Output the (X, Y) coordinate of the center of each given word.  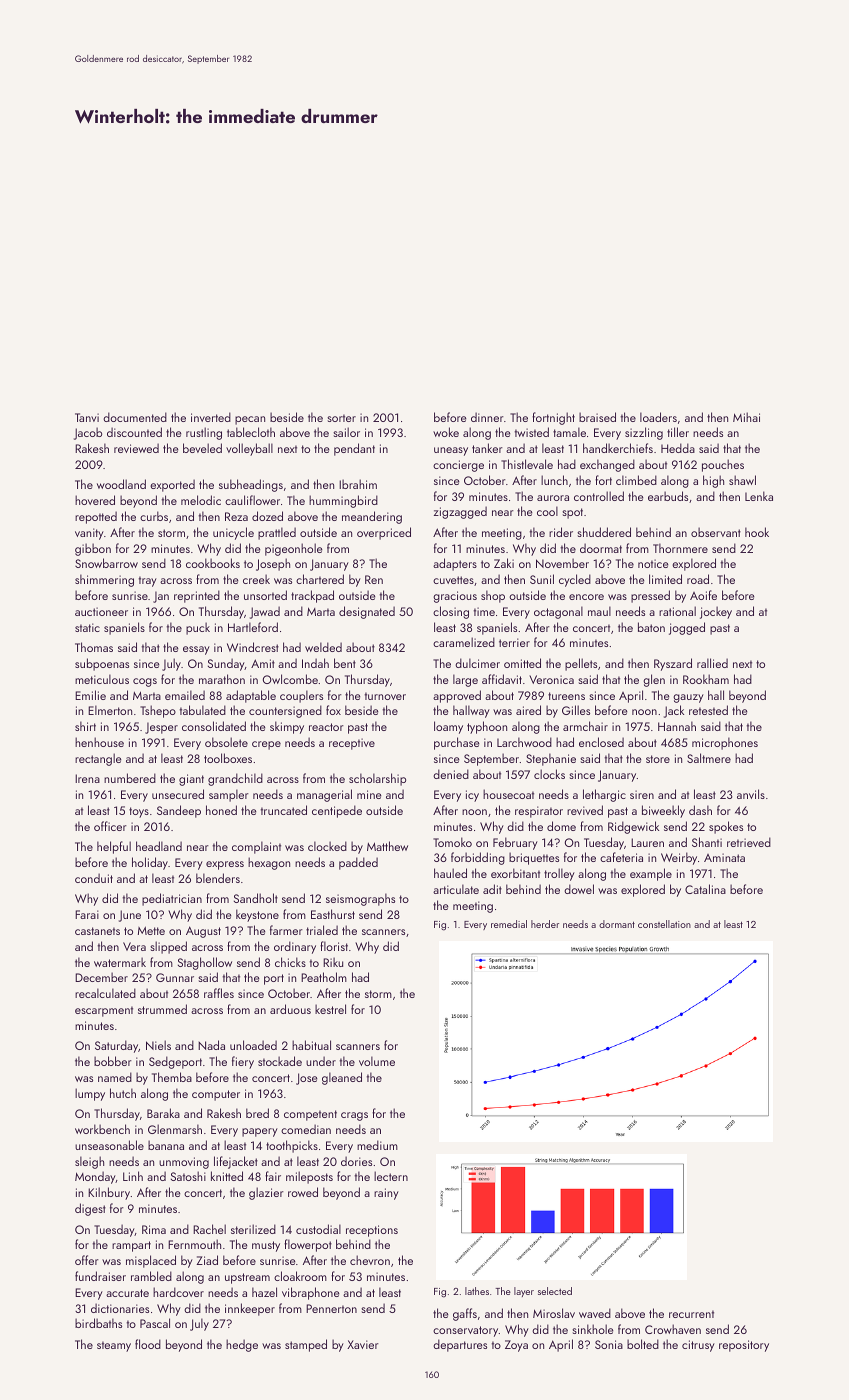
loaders (658, 417)
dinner (487, 417)
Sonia (609, 1344)
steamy (114, 1346)
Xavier (363, 1344)
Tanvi (87, 417)
